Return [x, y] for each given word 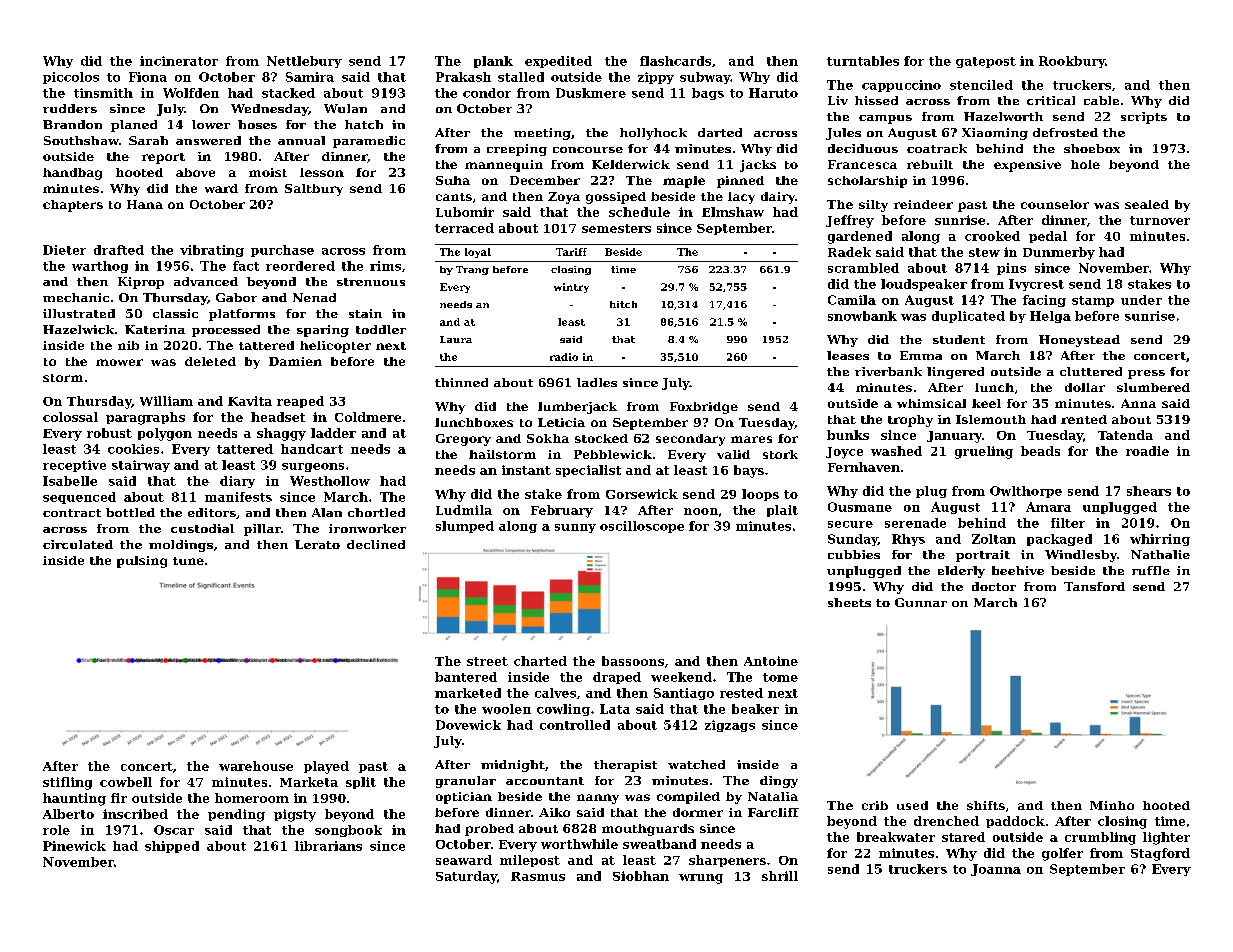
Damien [295, 361]
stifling [67, 783]
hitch [623, 304]
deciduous [863, 148]
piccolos [71, 78]
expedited [558, 62]
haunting [74, 799]
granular [466, 782]
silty [873, 206]
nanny [598, 799]
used [912, 805]
